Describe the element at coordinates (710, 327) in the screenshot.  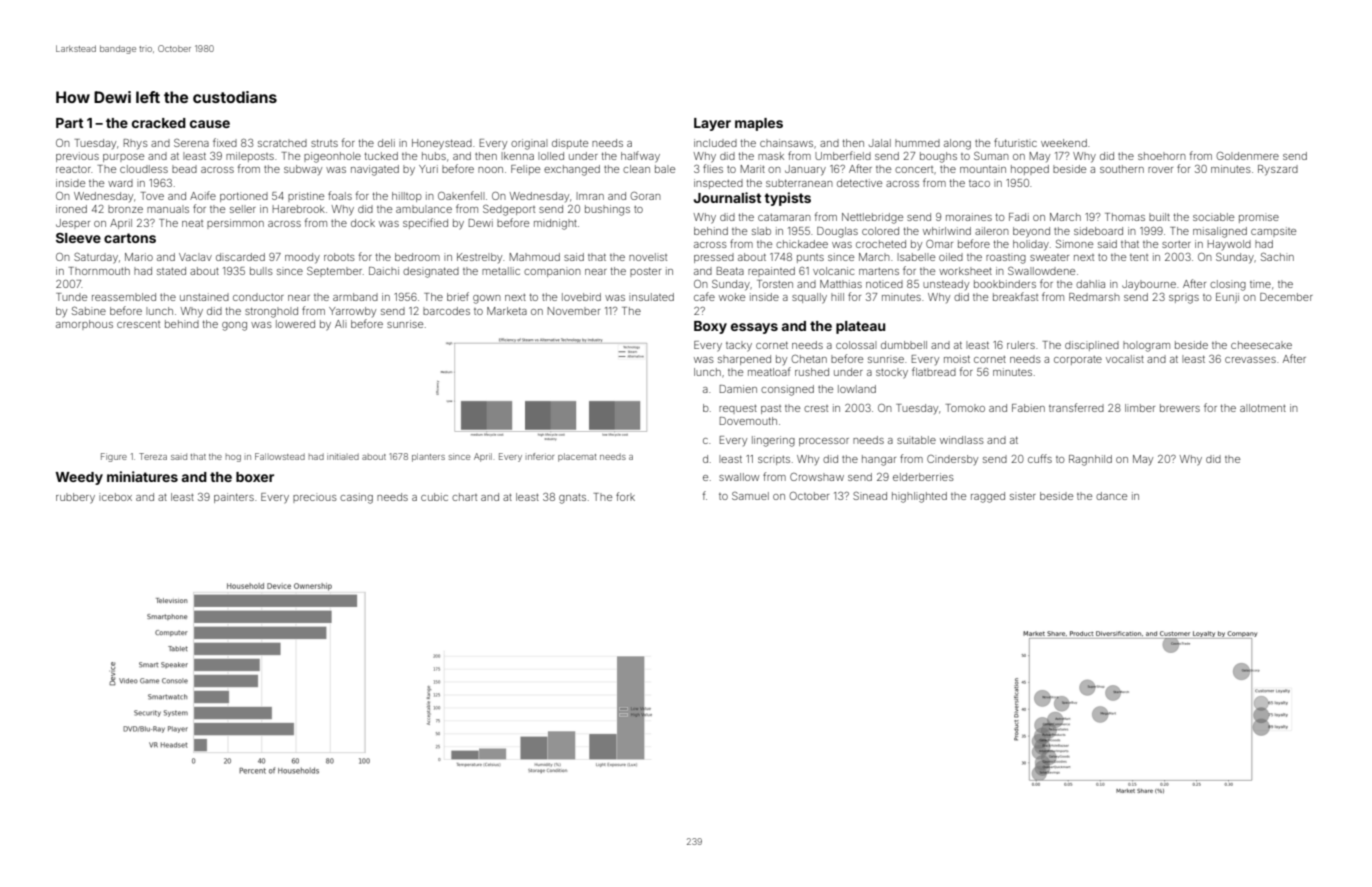
I see `Boxy` at that location.
